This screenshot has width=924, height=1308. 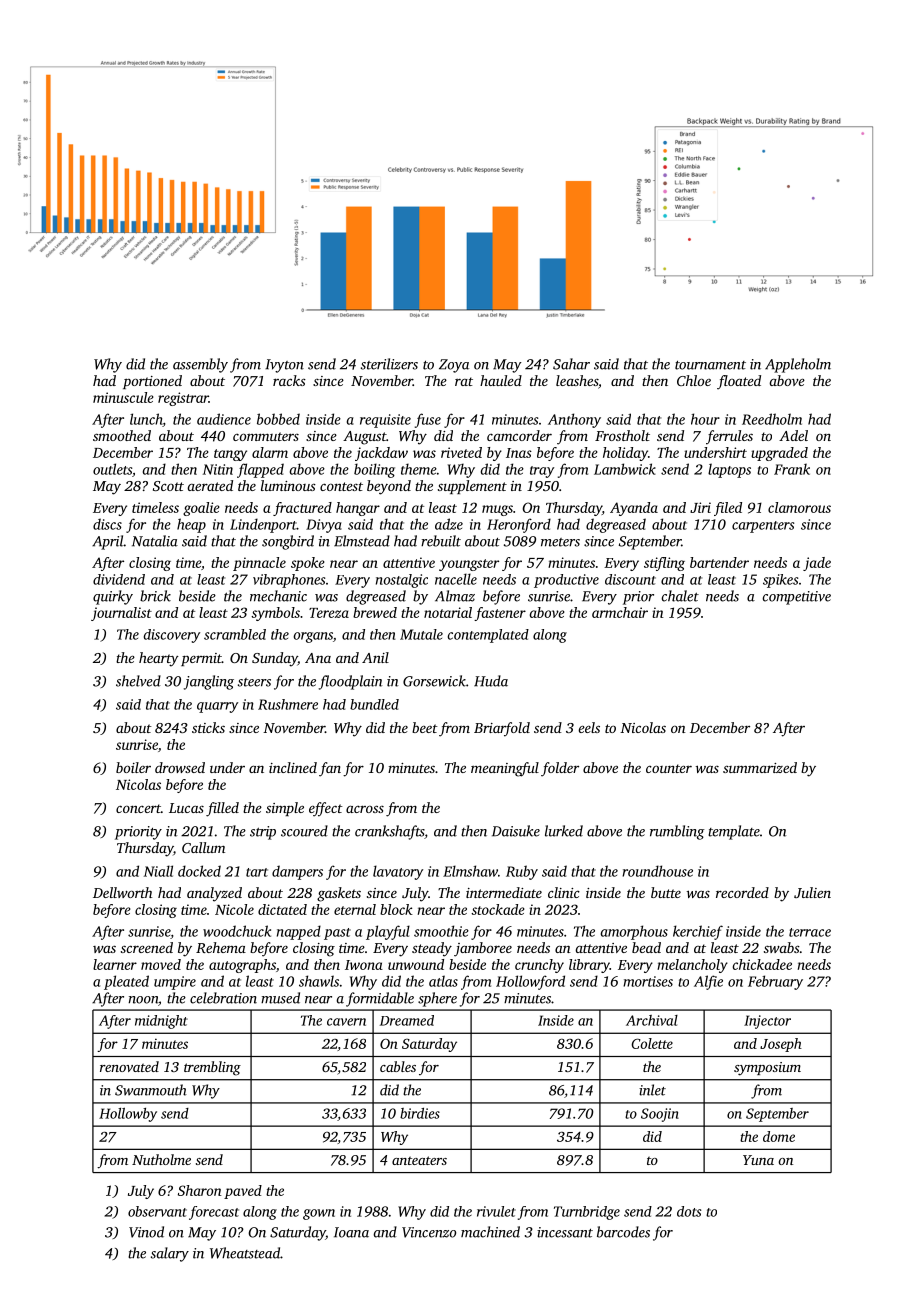 What do you see at coordinates (470, 871) in the screenshot?
I see `Elmshaw` at bounding box center [470, 871].
